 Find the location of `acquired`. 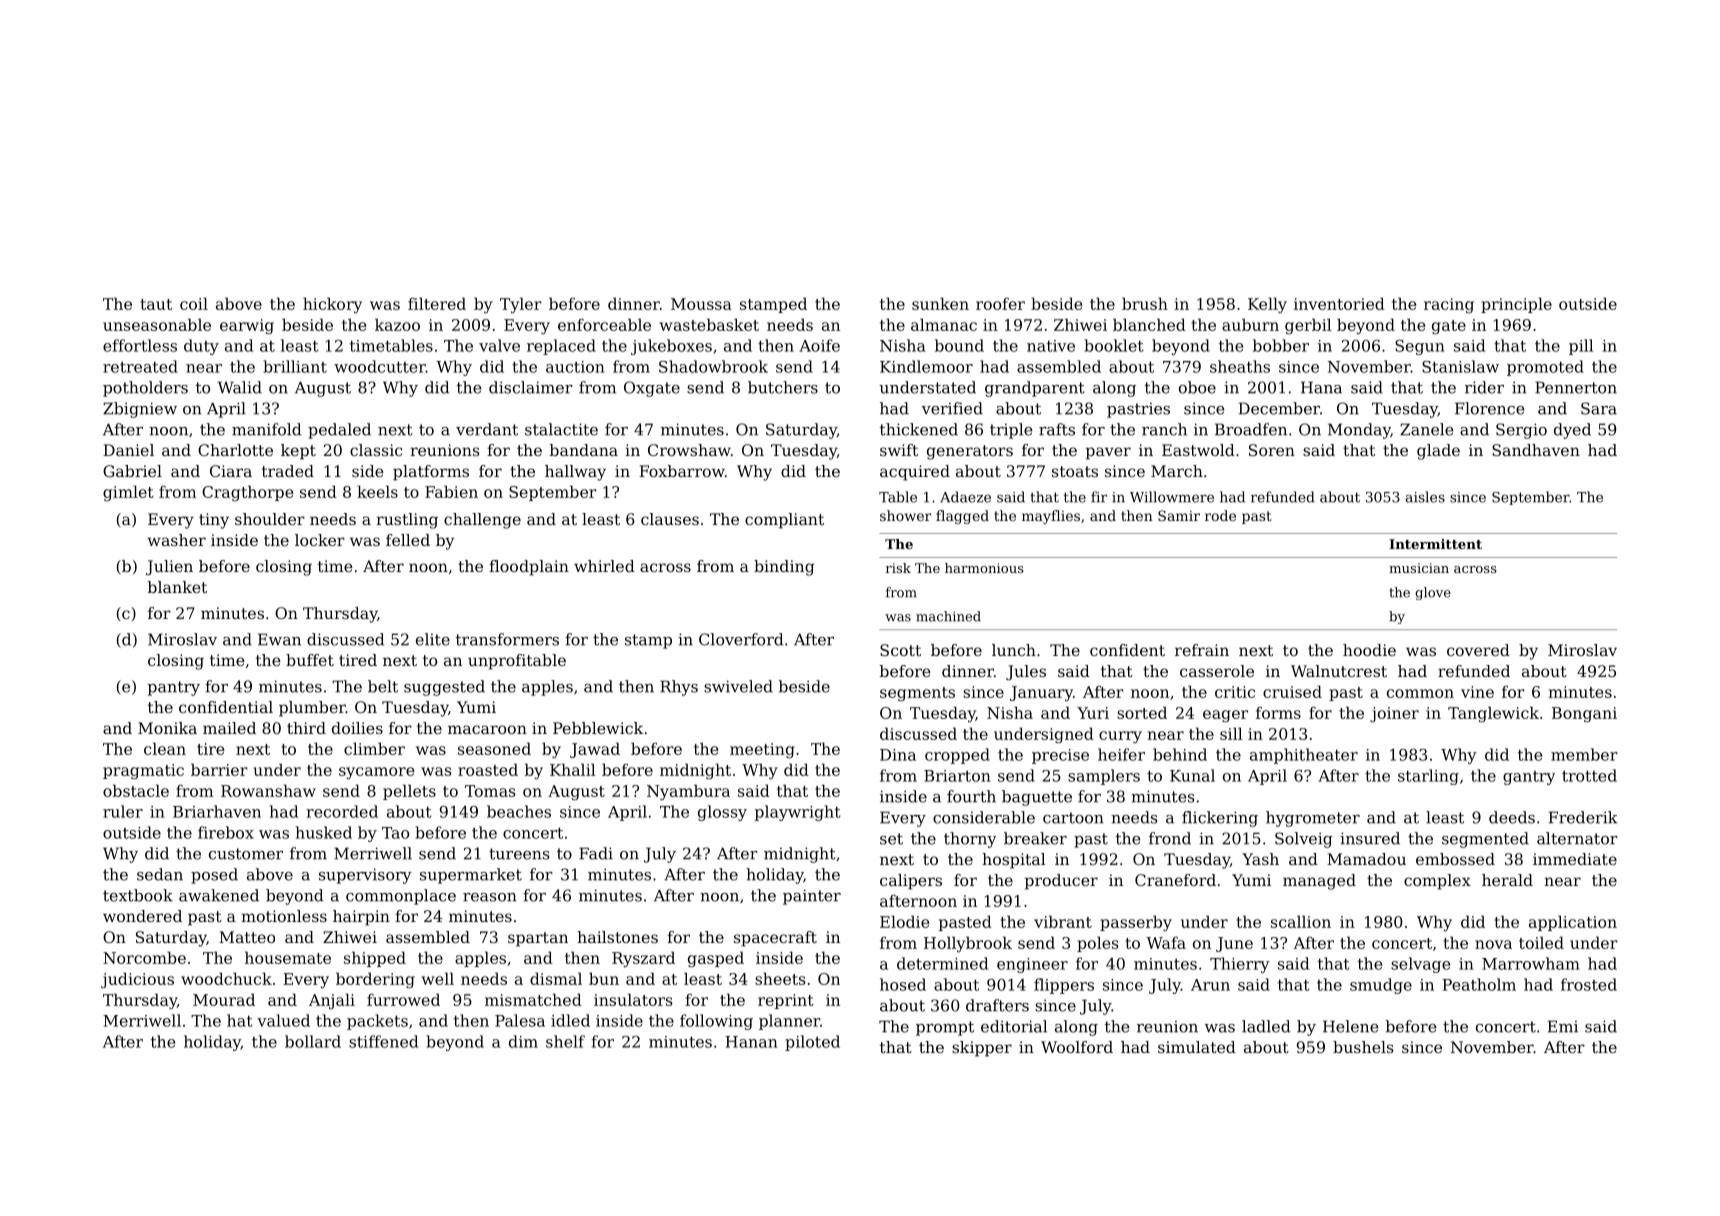

acquired is located at coordinates (915, 473).
